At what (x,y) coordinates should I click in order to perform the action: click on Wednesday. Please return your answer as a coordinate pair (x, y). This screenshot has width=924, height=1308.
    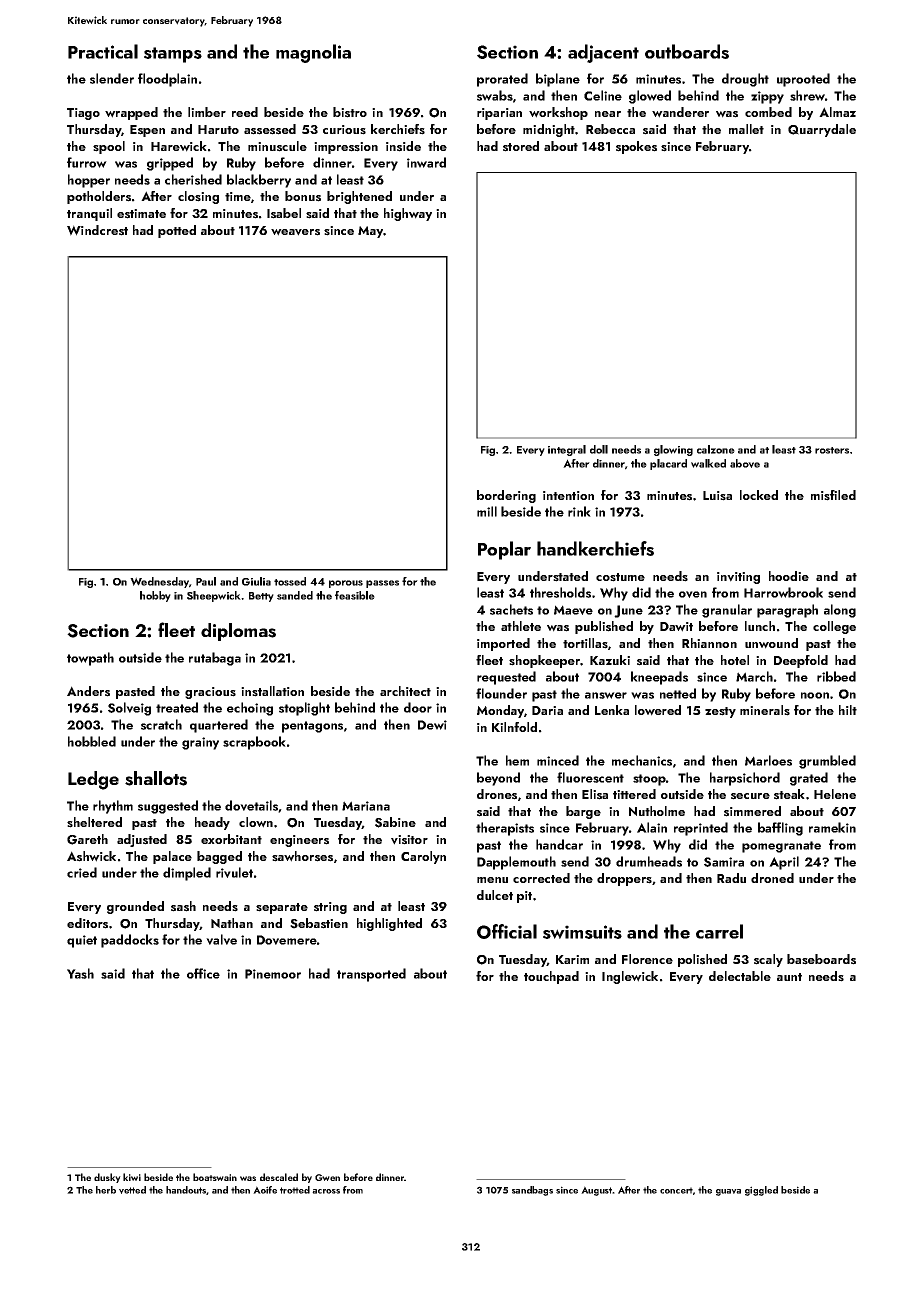
    Looking at the image, I should click on (159, 582).
